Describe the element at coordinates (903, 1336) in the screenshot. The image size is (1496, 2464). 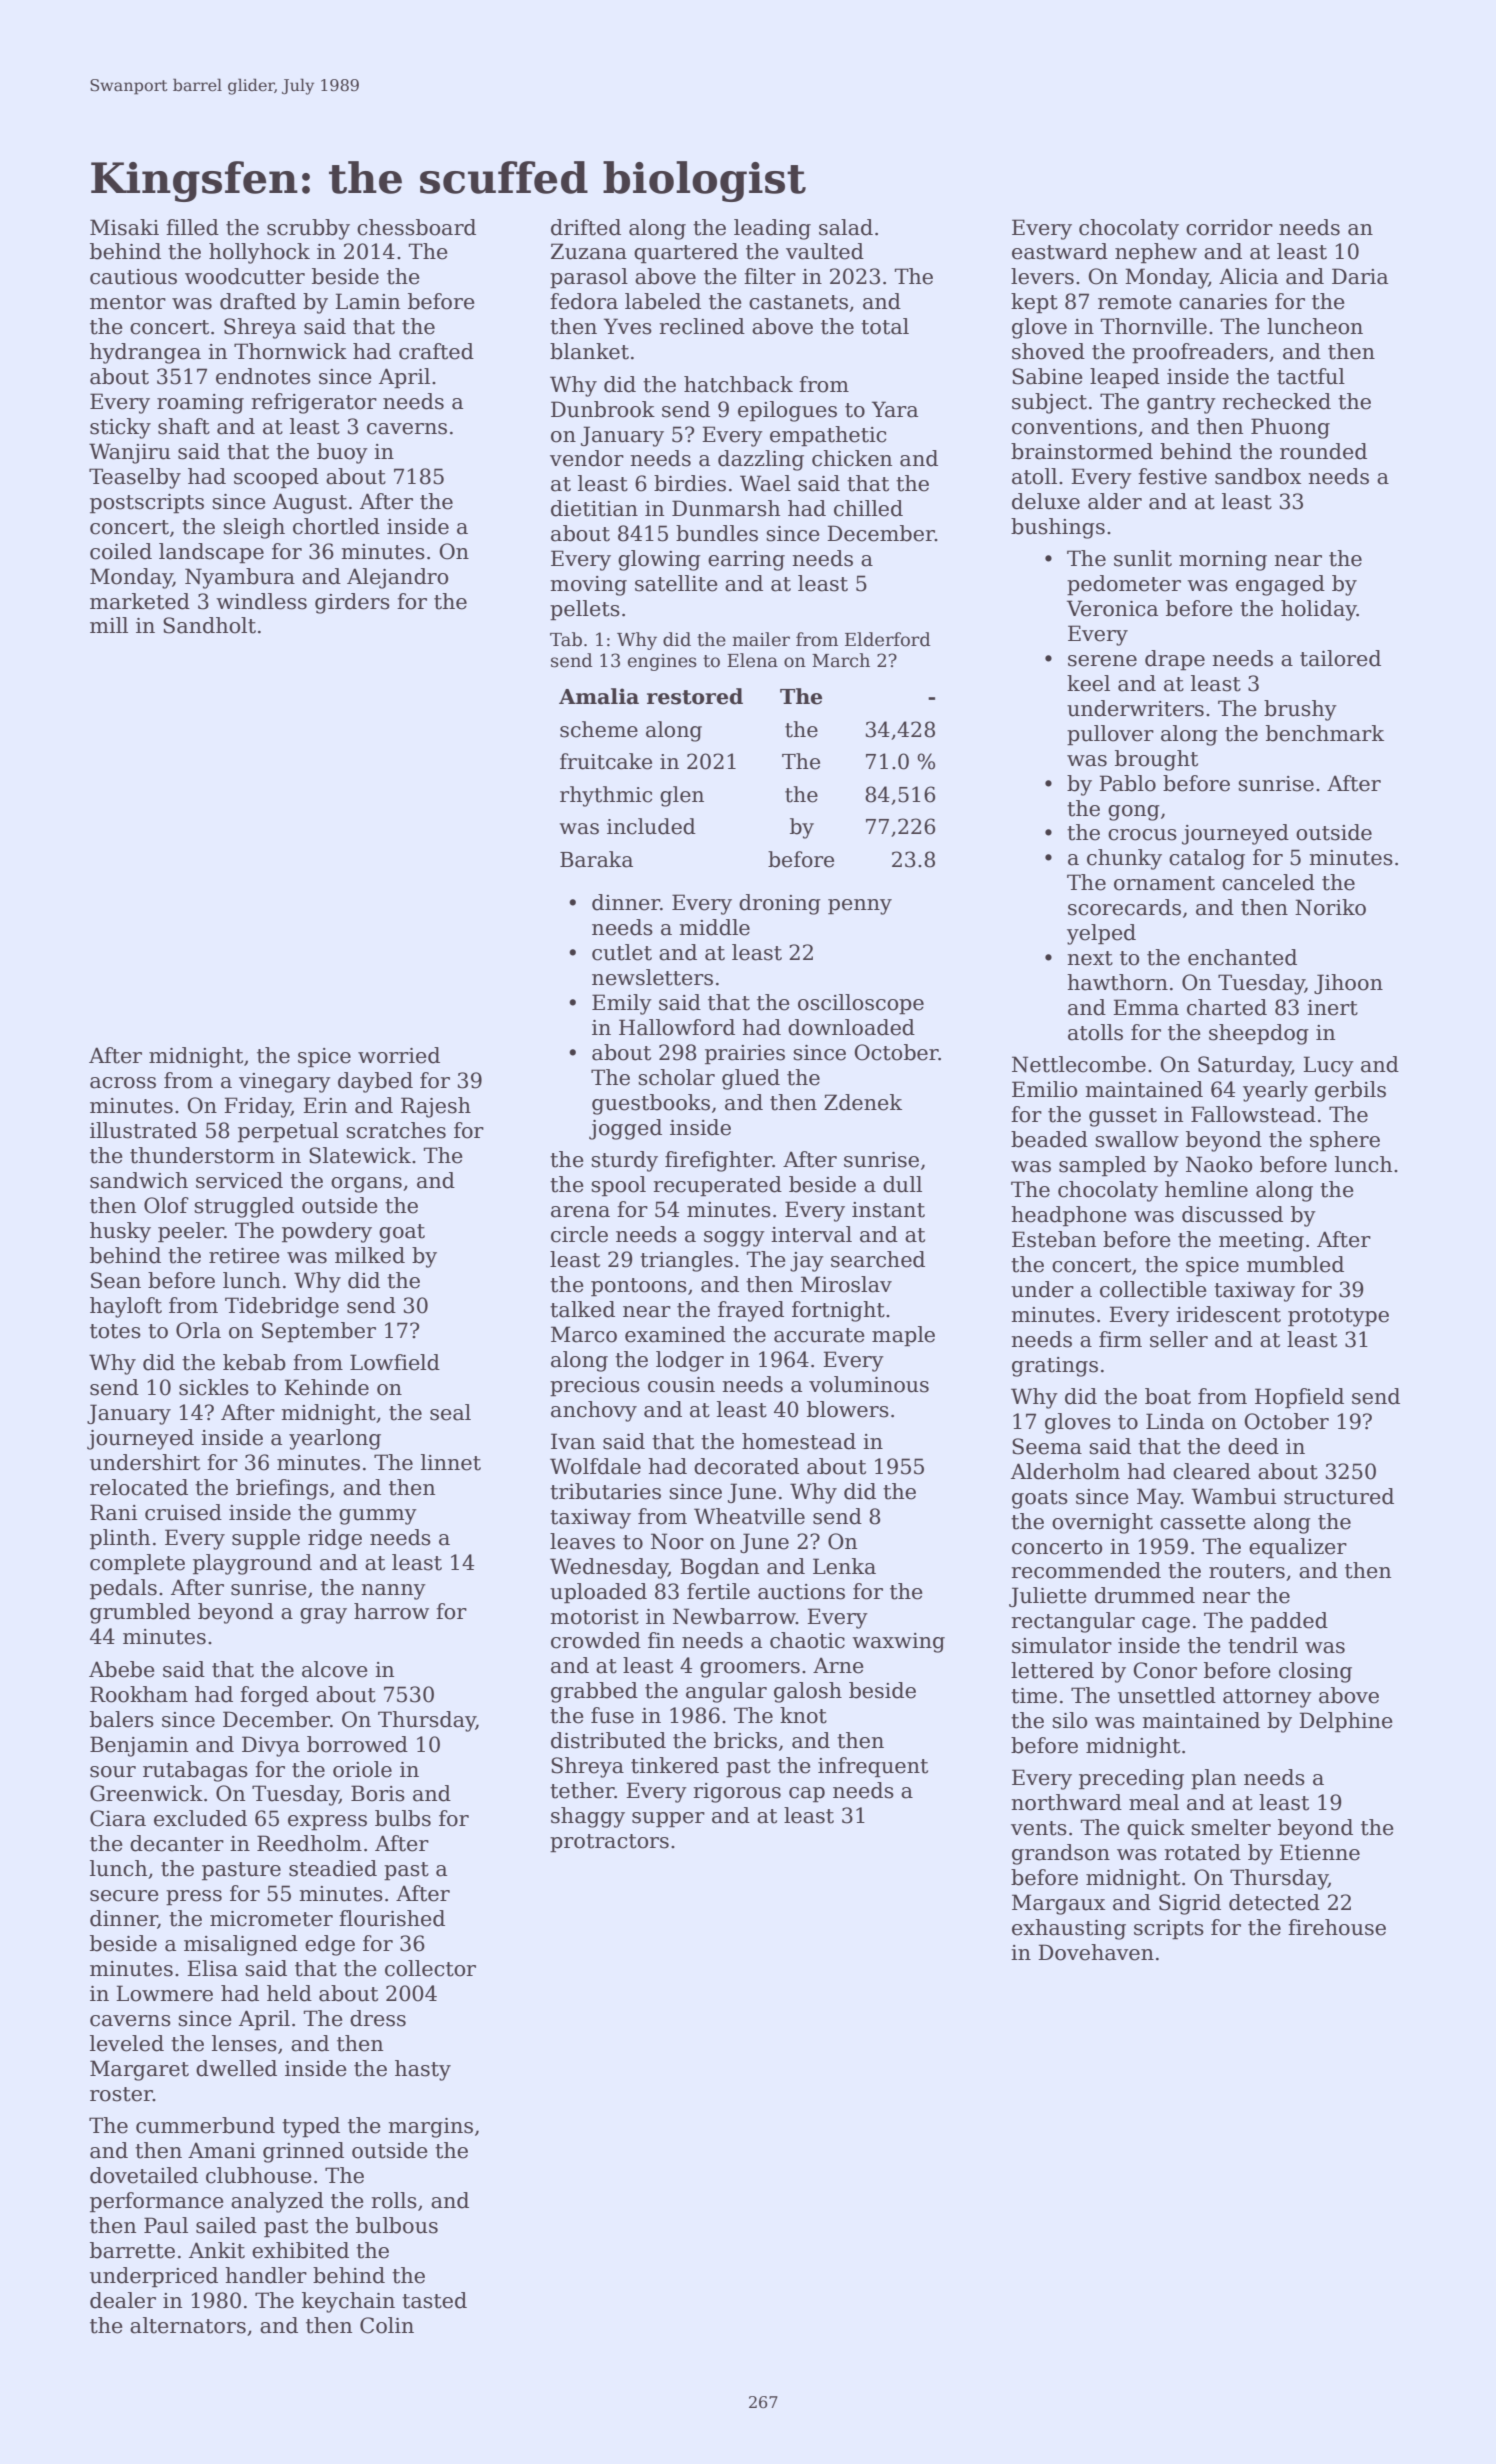
I see `maple` at that location.
